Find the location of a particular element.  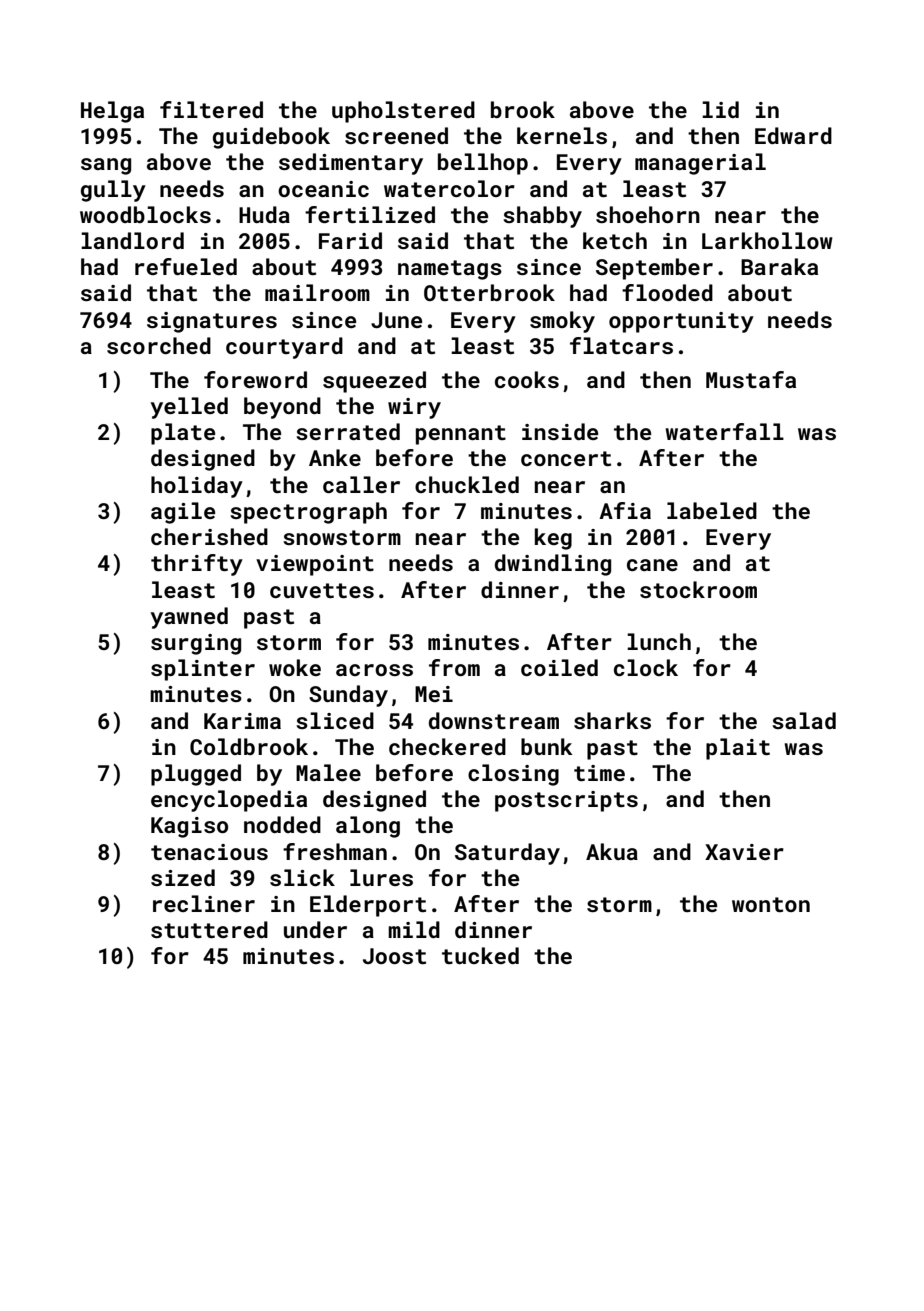

Saturday is located at coordinates (507, 854).
